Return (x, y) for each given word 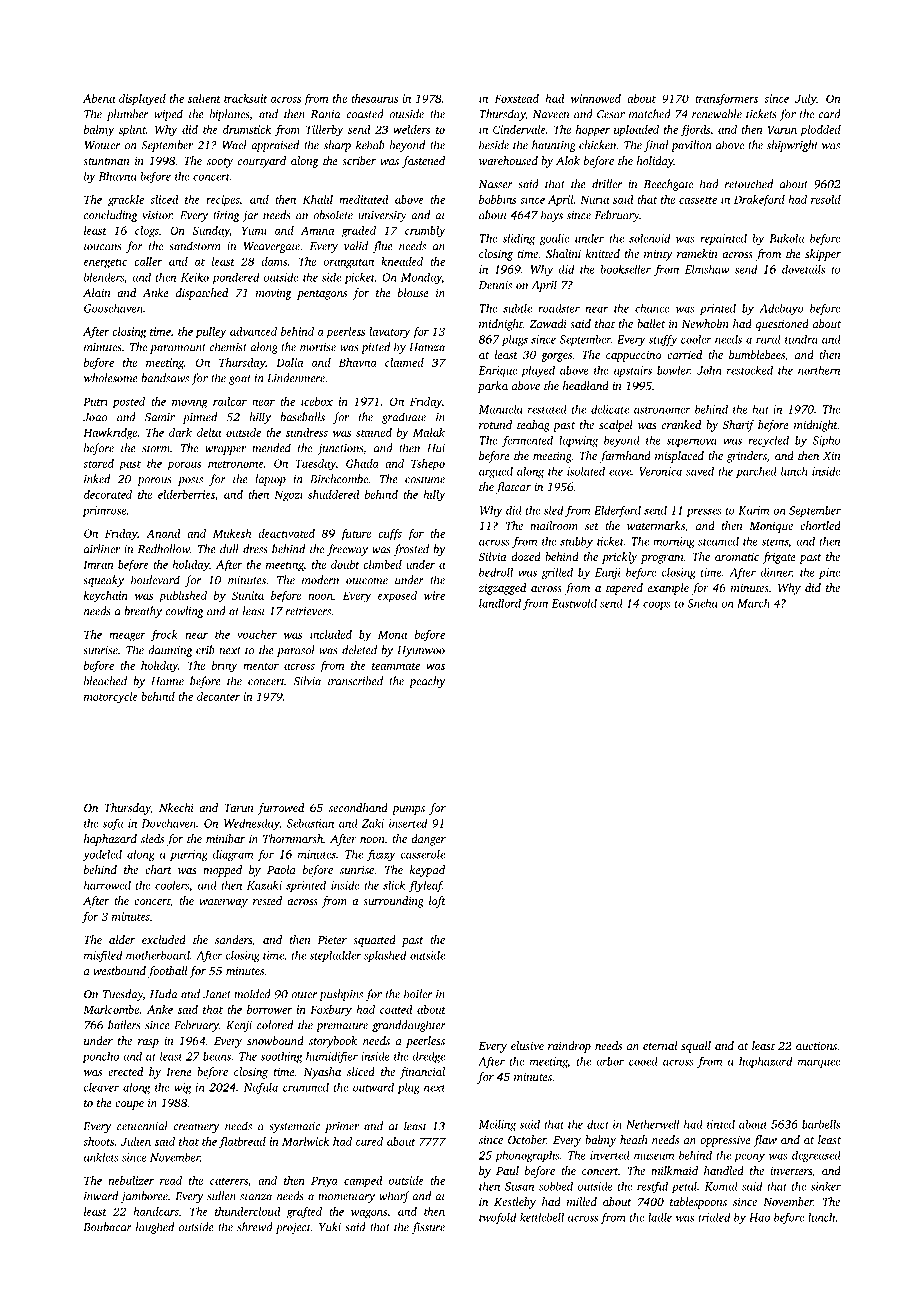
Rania (325, 114)
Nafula (261, 1088)
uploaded (636, 131)
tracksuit (245, 98)
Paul (507, 1170)
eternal (660, 1045)
